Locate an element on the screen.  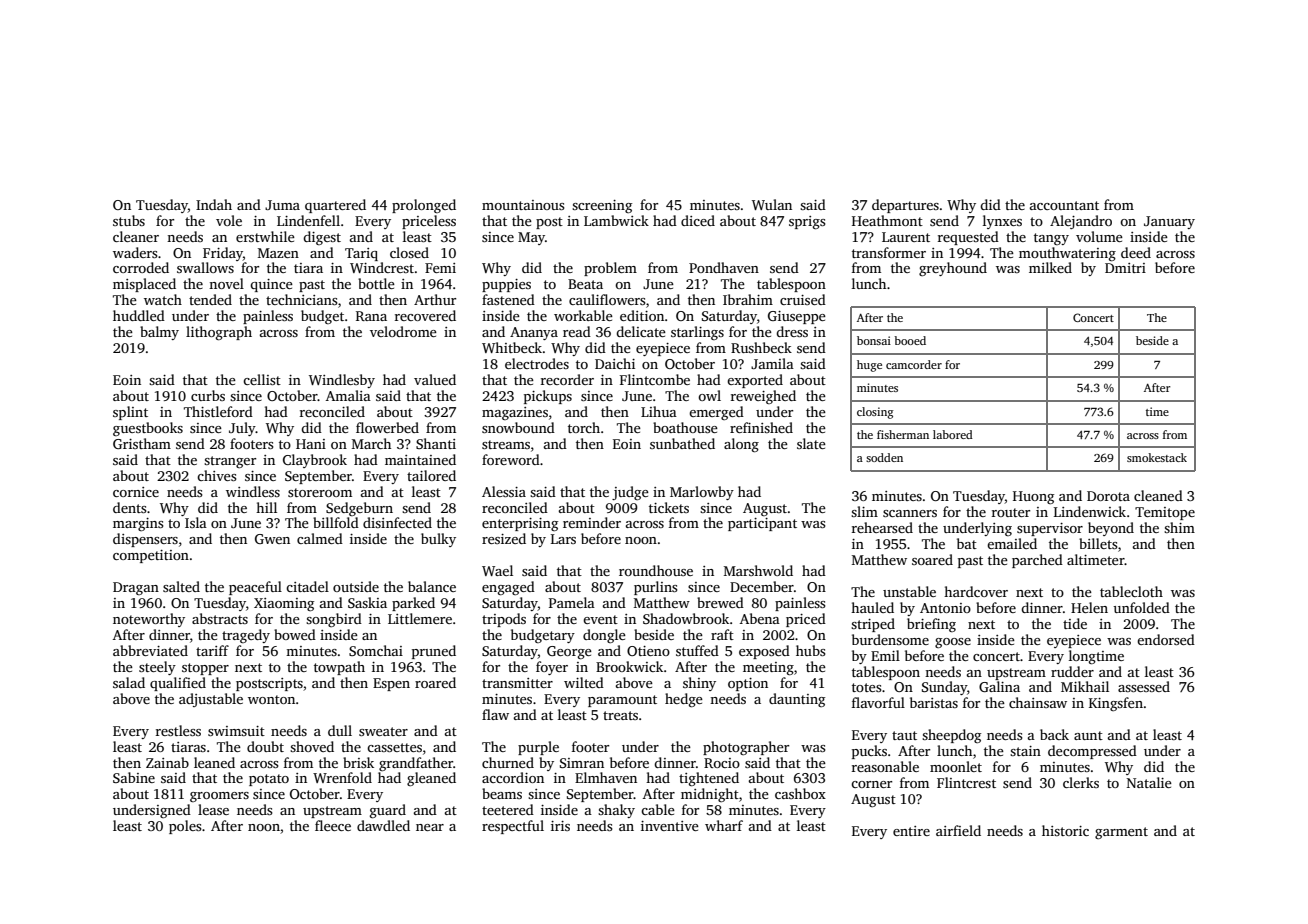
respectful is located at coordinates (513, 827).
